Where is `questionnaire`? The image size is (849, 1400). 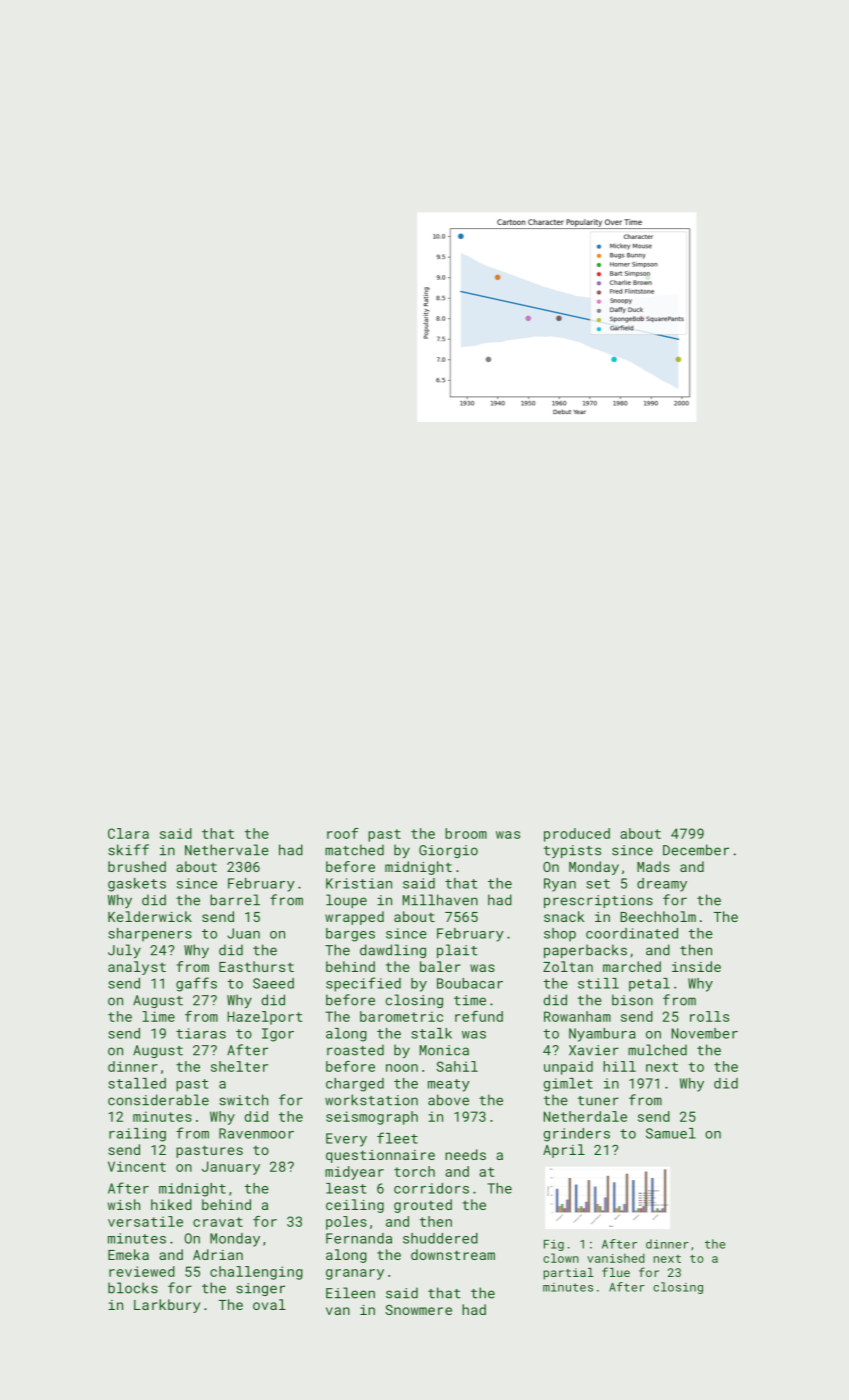
questionnaire is located at coordinates (380, 1156).
